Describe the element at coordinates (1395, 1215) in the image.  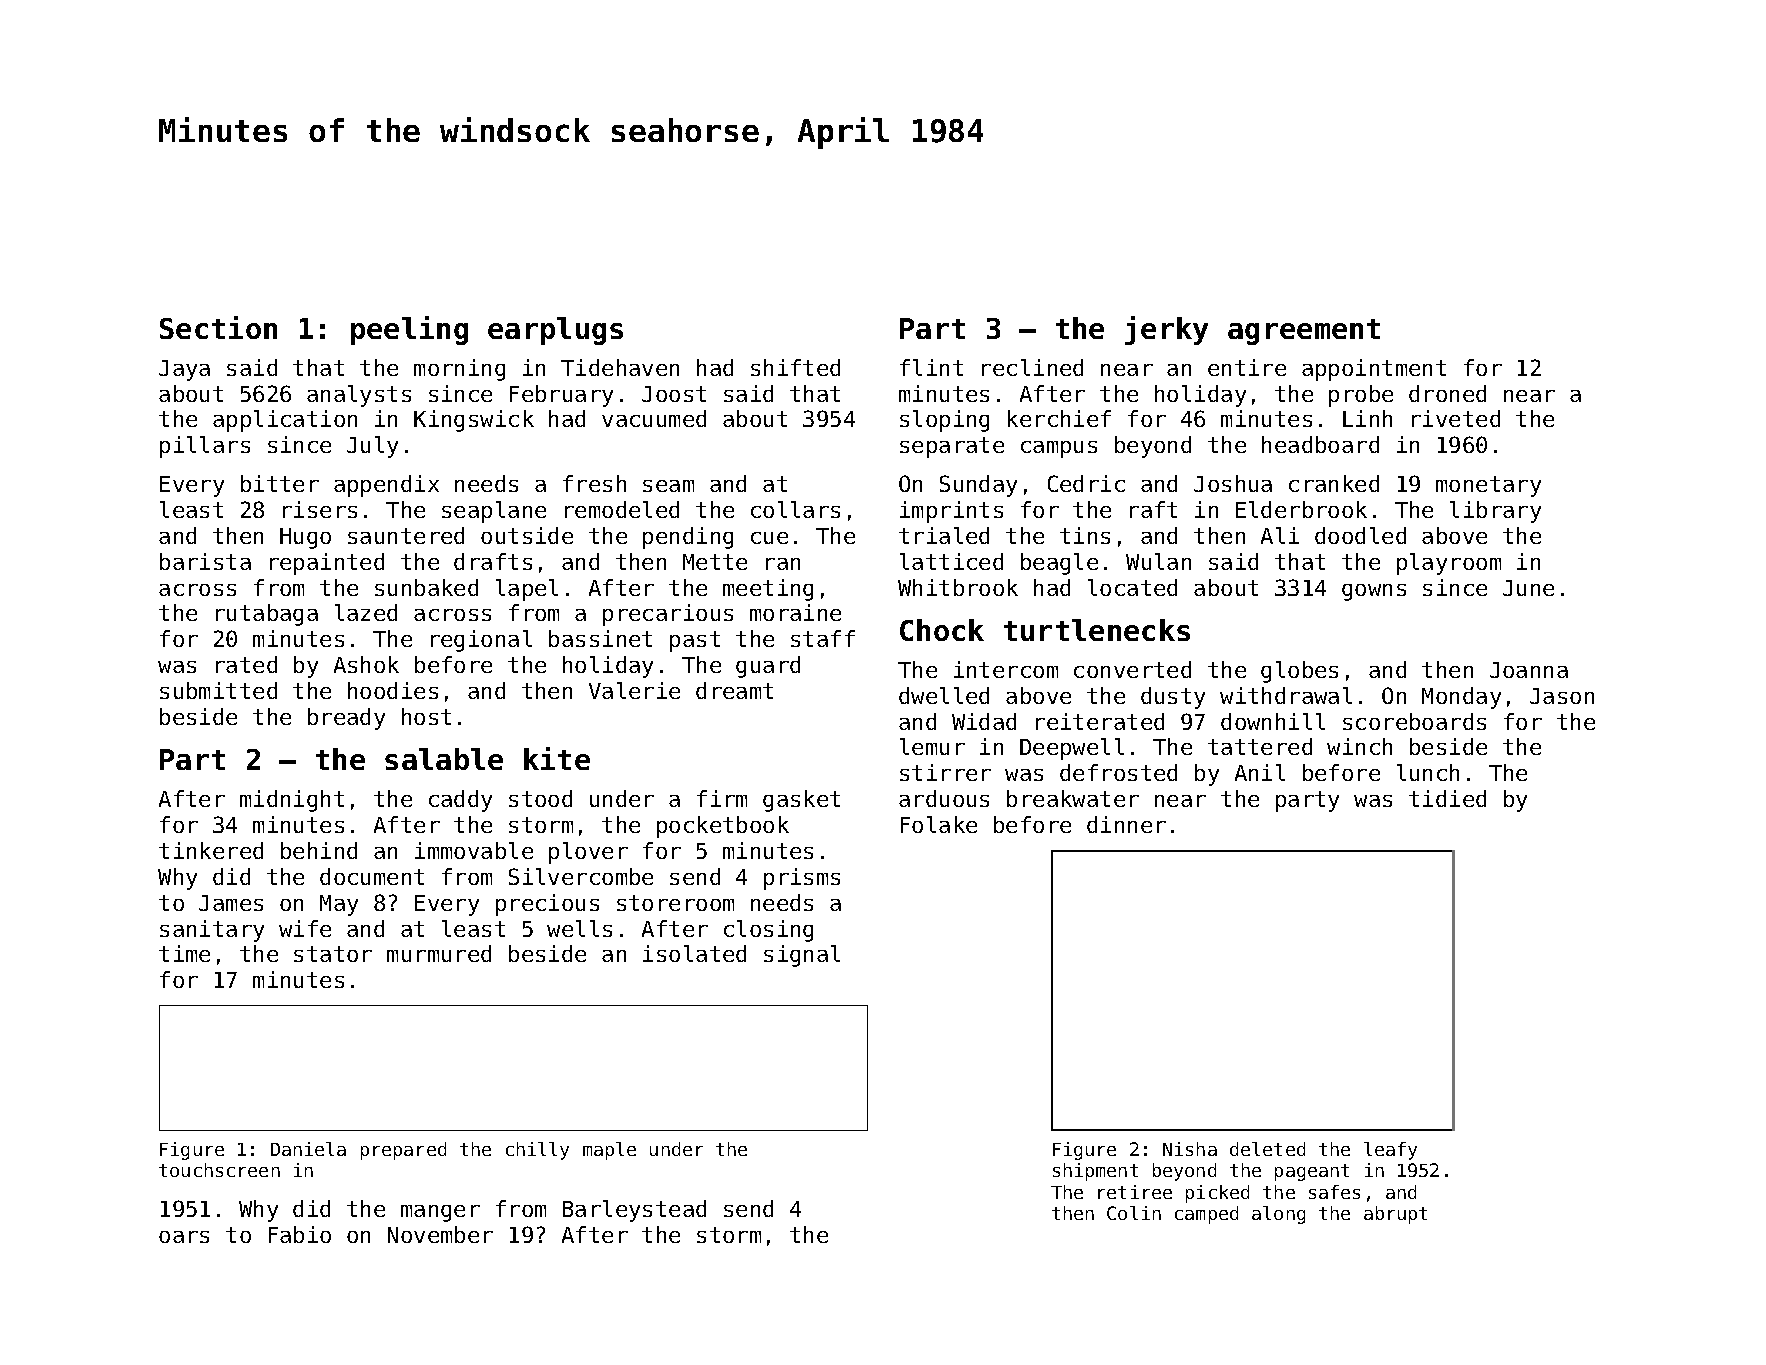
I see `abrupt` at that location.
